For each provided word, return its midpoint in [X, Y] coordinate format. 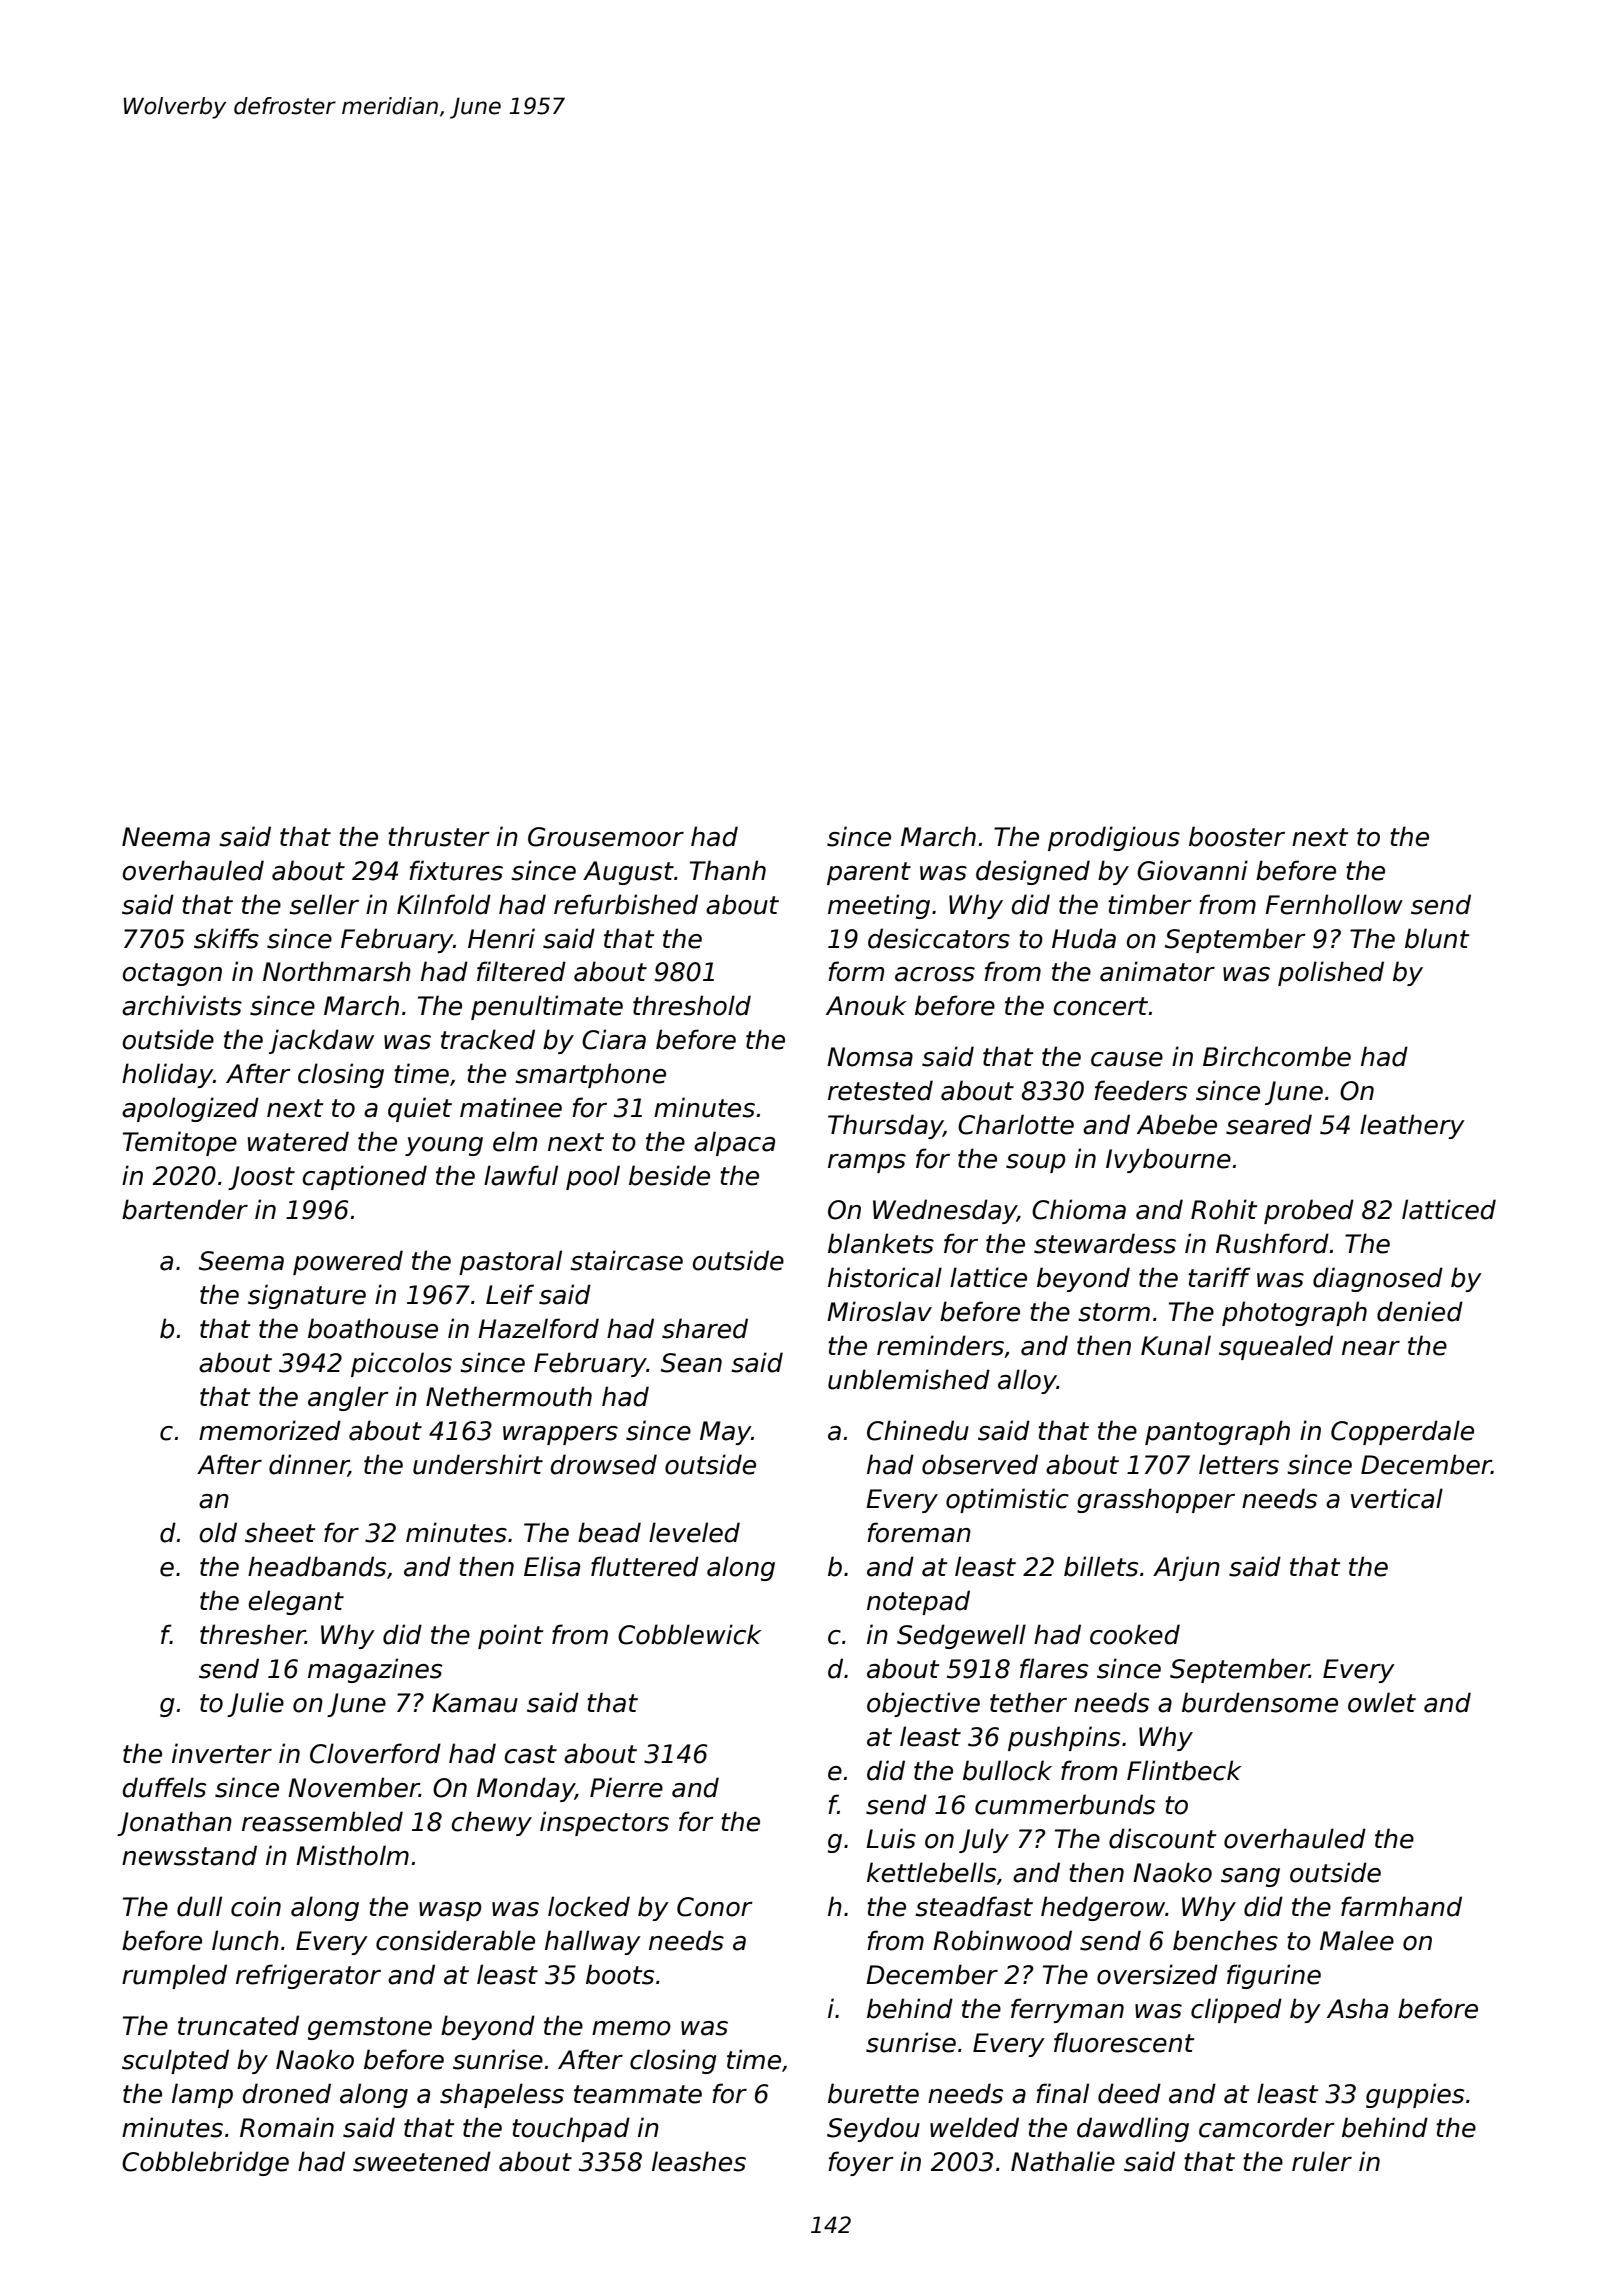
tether [1028, 1702]
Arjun [1186, 1568]
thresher [252, 1634]
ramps [867, 1163]
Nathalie [1063, 2161]
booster [1237, 836]
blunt [1437, 938]
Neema [166, 837]
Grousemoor [606, 837]
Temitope [180, 1143]
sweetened [422, 2161]
